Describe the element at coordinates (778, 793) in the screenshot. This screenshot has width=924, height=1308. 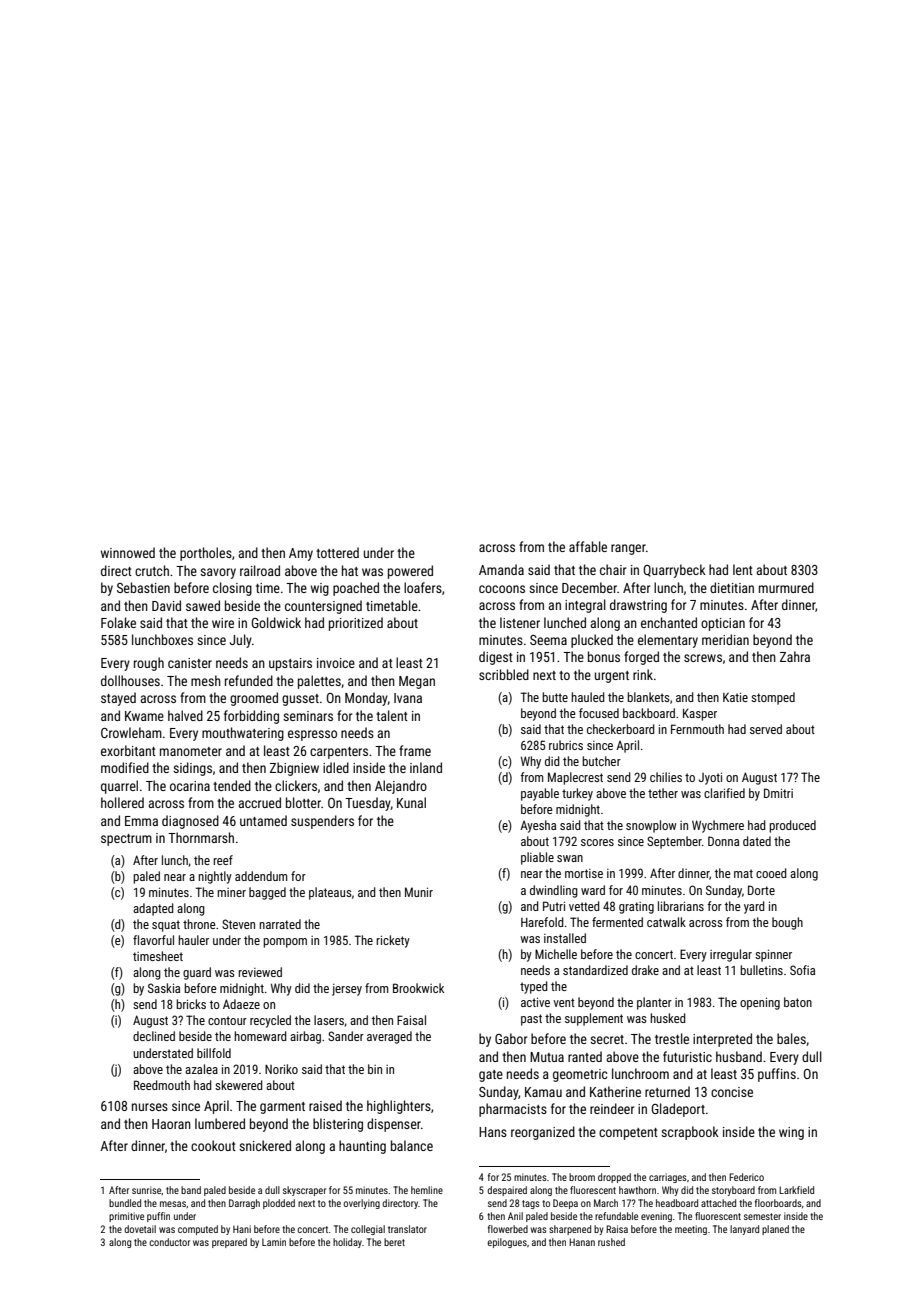
I see `Dmitri` at that location.
